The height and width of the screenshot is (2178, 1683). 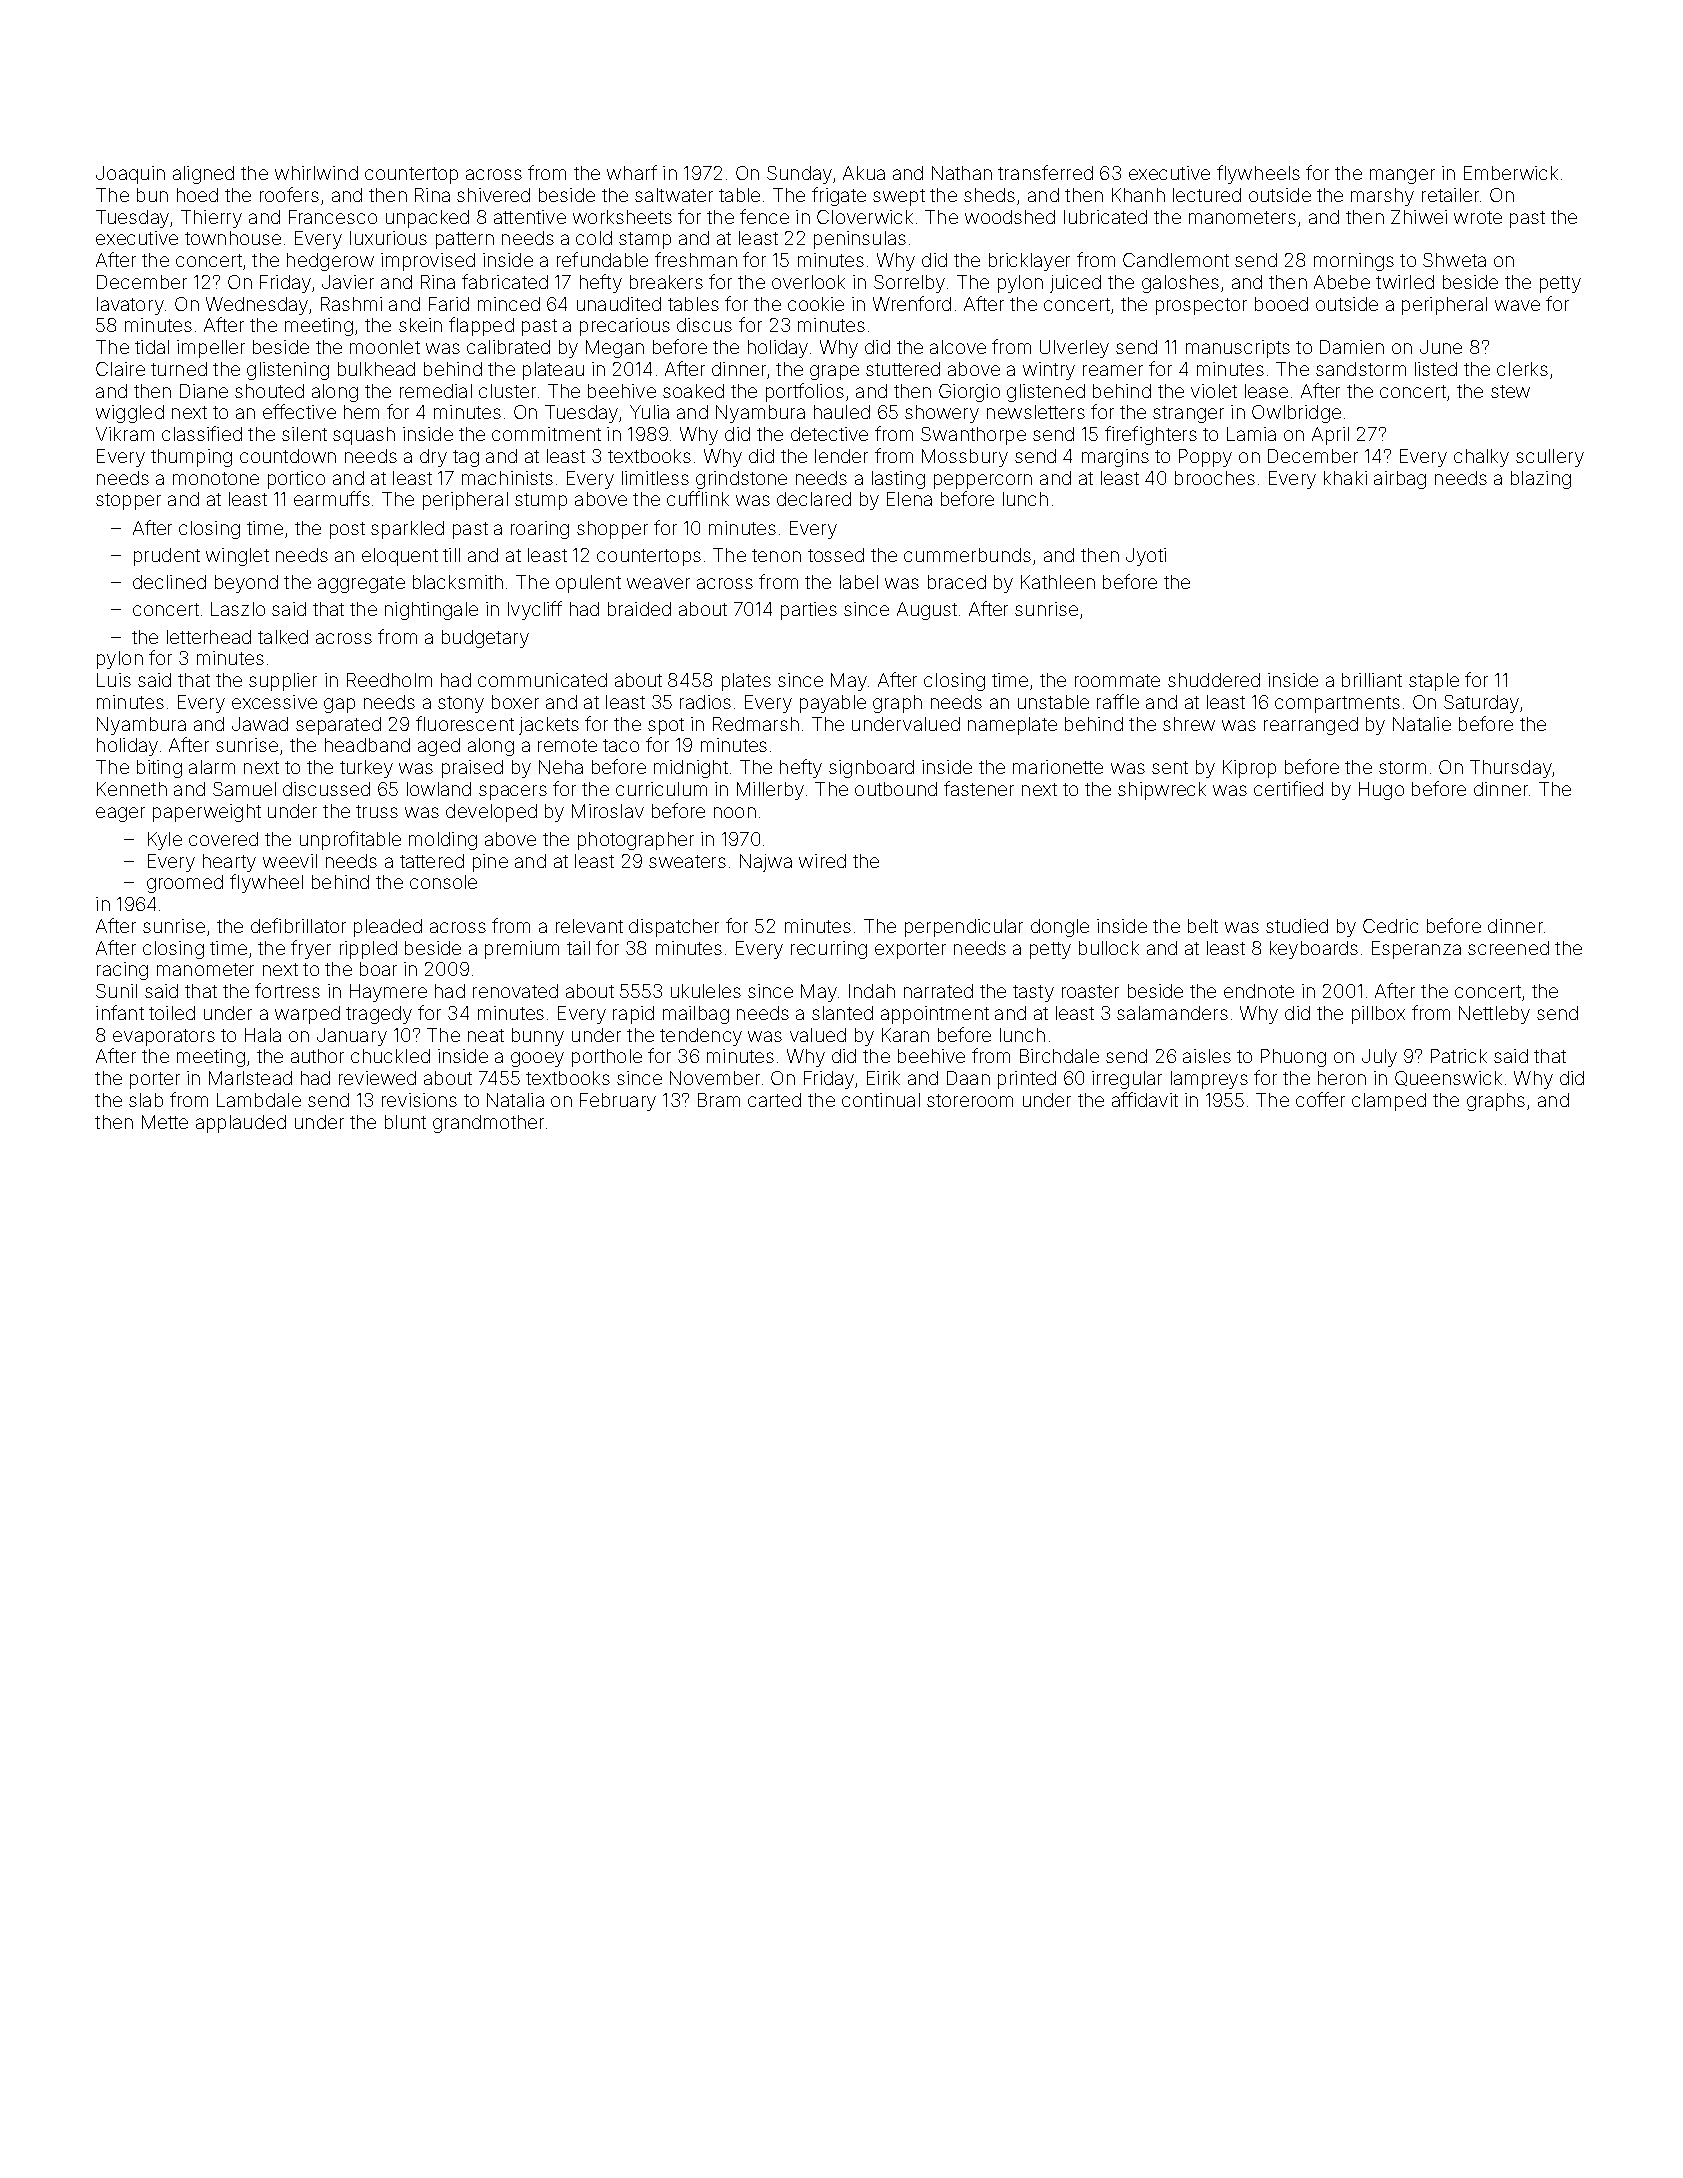 What do you see at coordinates (259, 1100) in the screenshot?
I see `Lambdale` at bounding box center [259, 1100].
